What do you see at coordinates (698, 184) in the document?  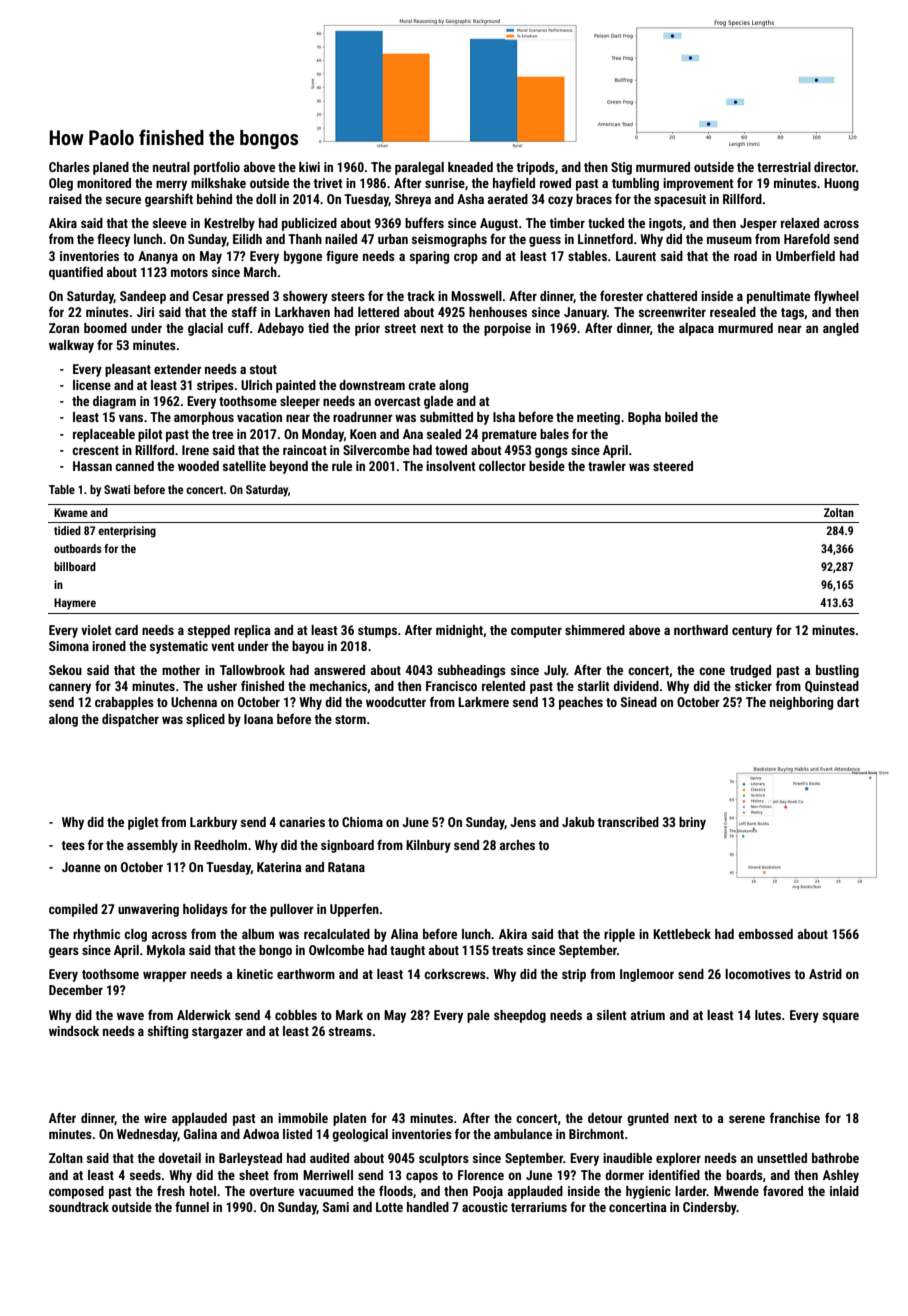 I see `improvement` at bounding box center [698, 184].
